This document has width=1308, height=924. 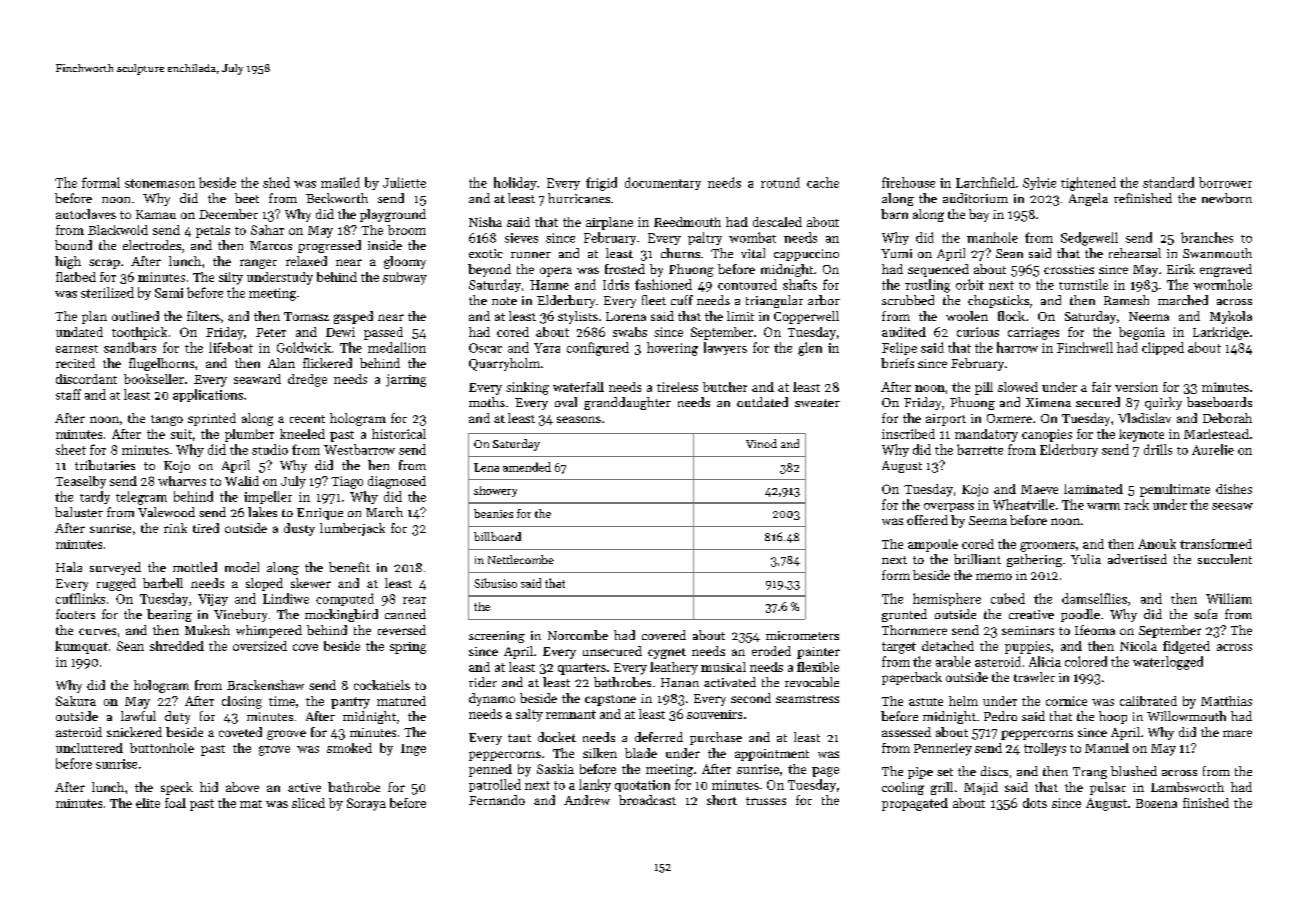 I want to click on laminated, so click(x=1093, y=489).
